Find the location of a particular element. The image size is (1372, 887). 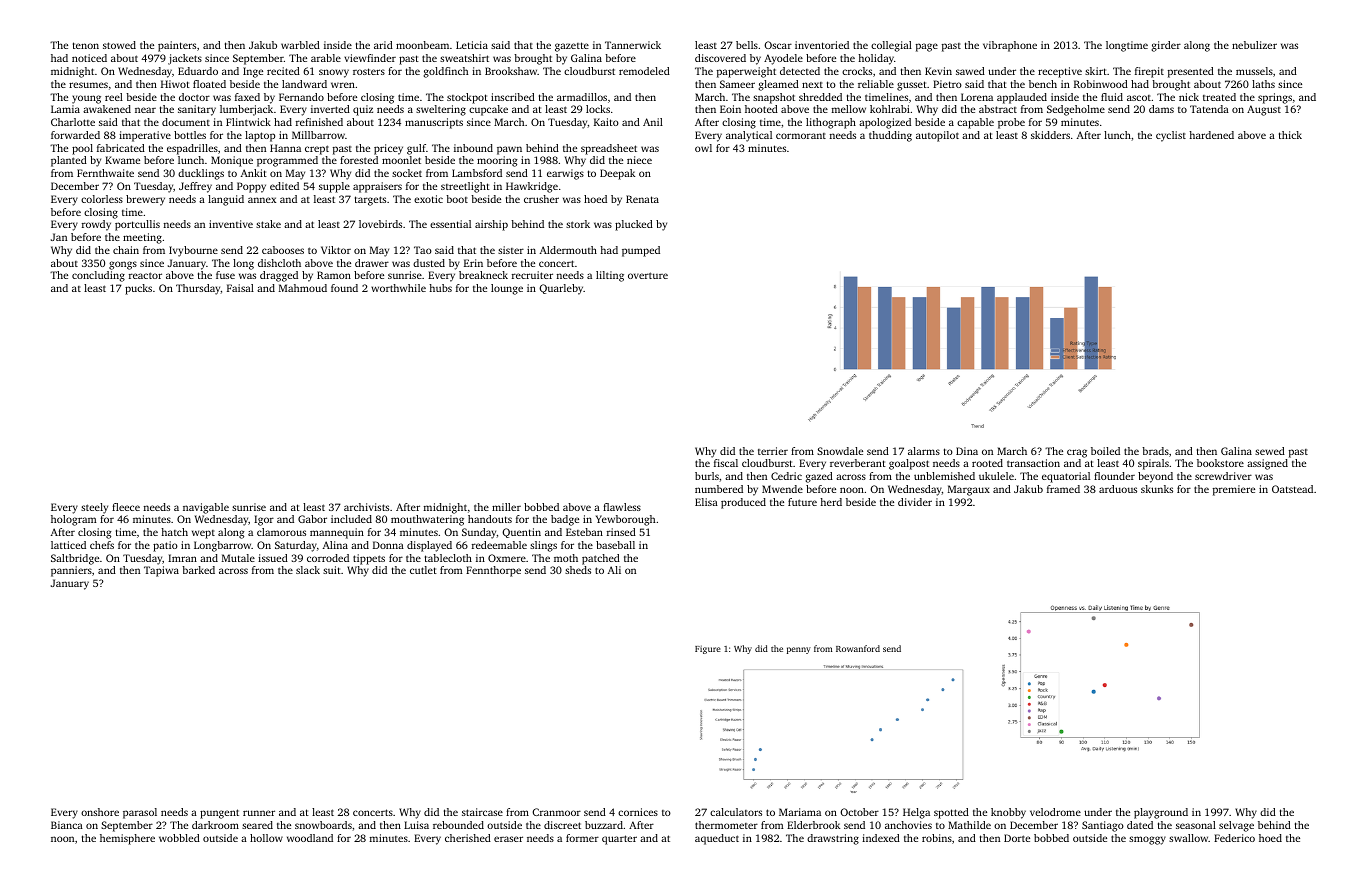

spotted is located at coordinates (951, 813).
